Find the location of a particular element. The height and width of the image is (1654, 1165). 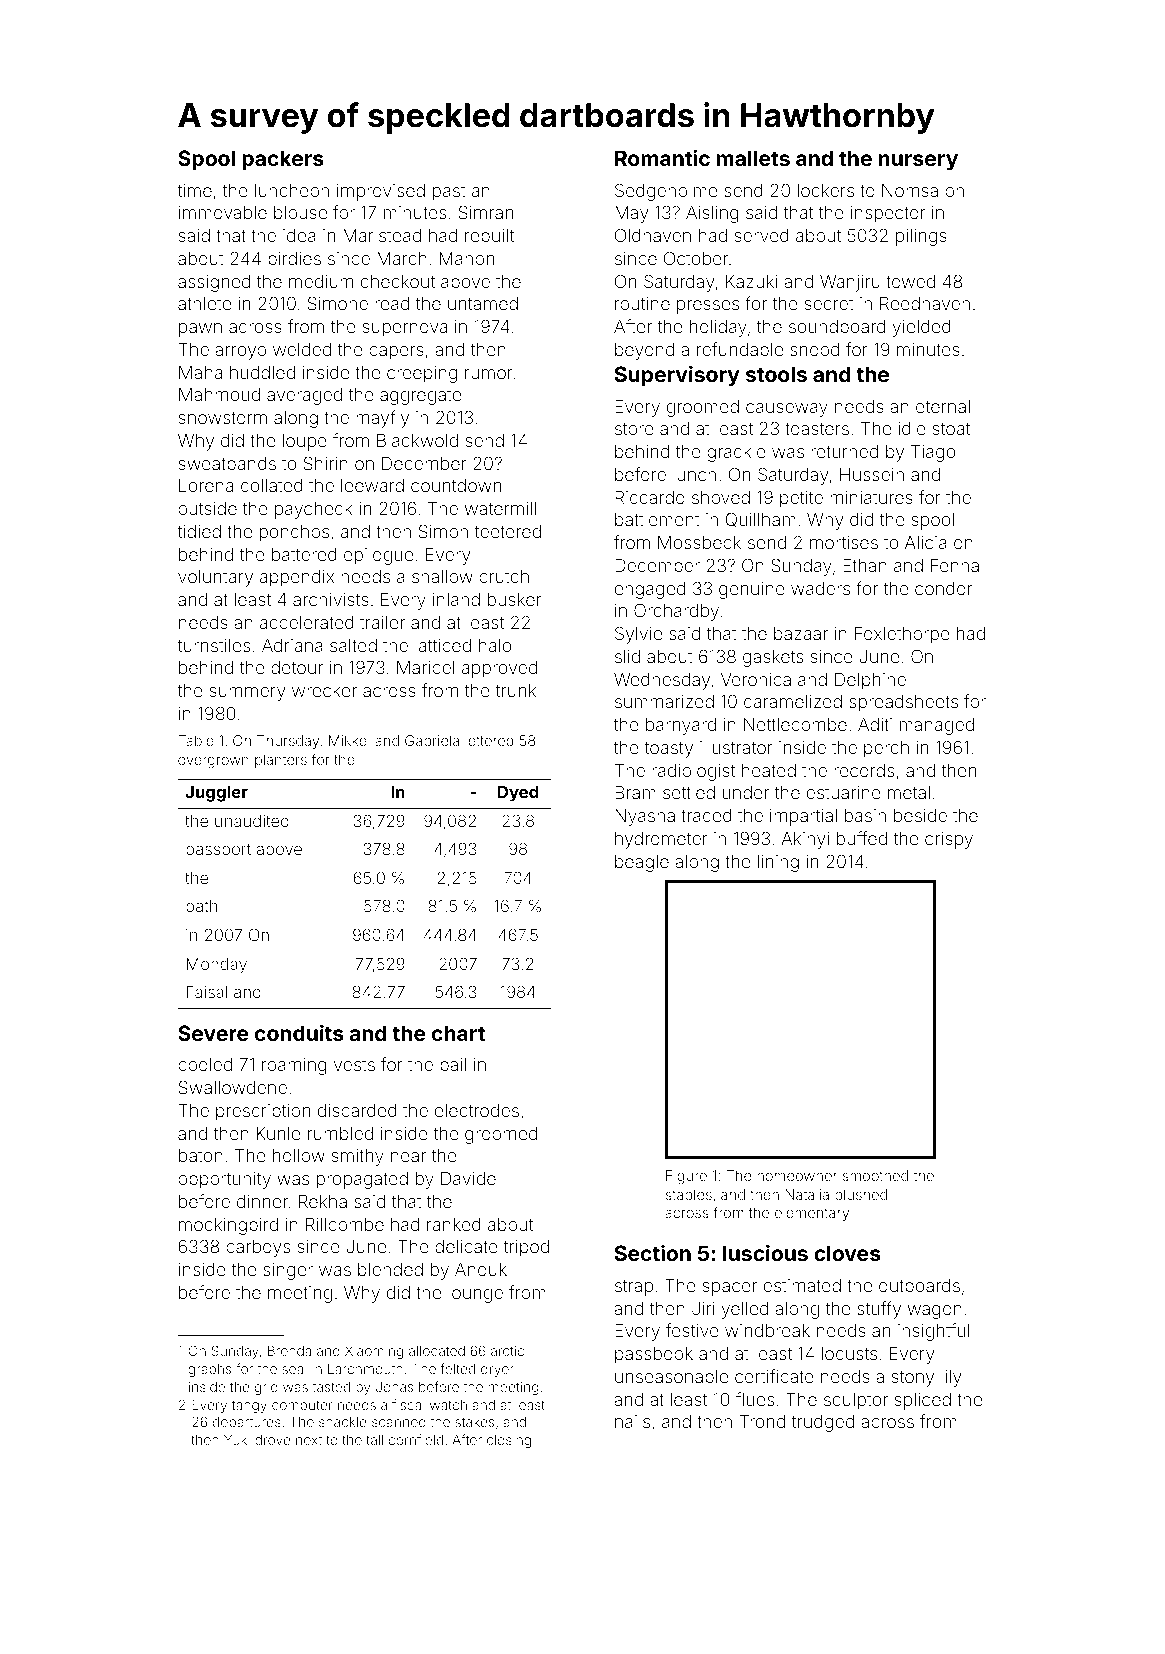

ponchos is located at coordinates (294, 533).
